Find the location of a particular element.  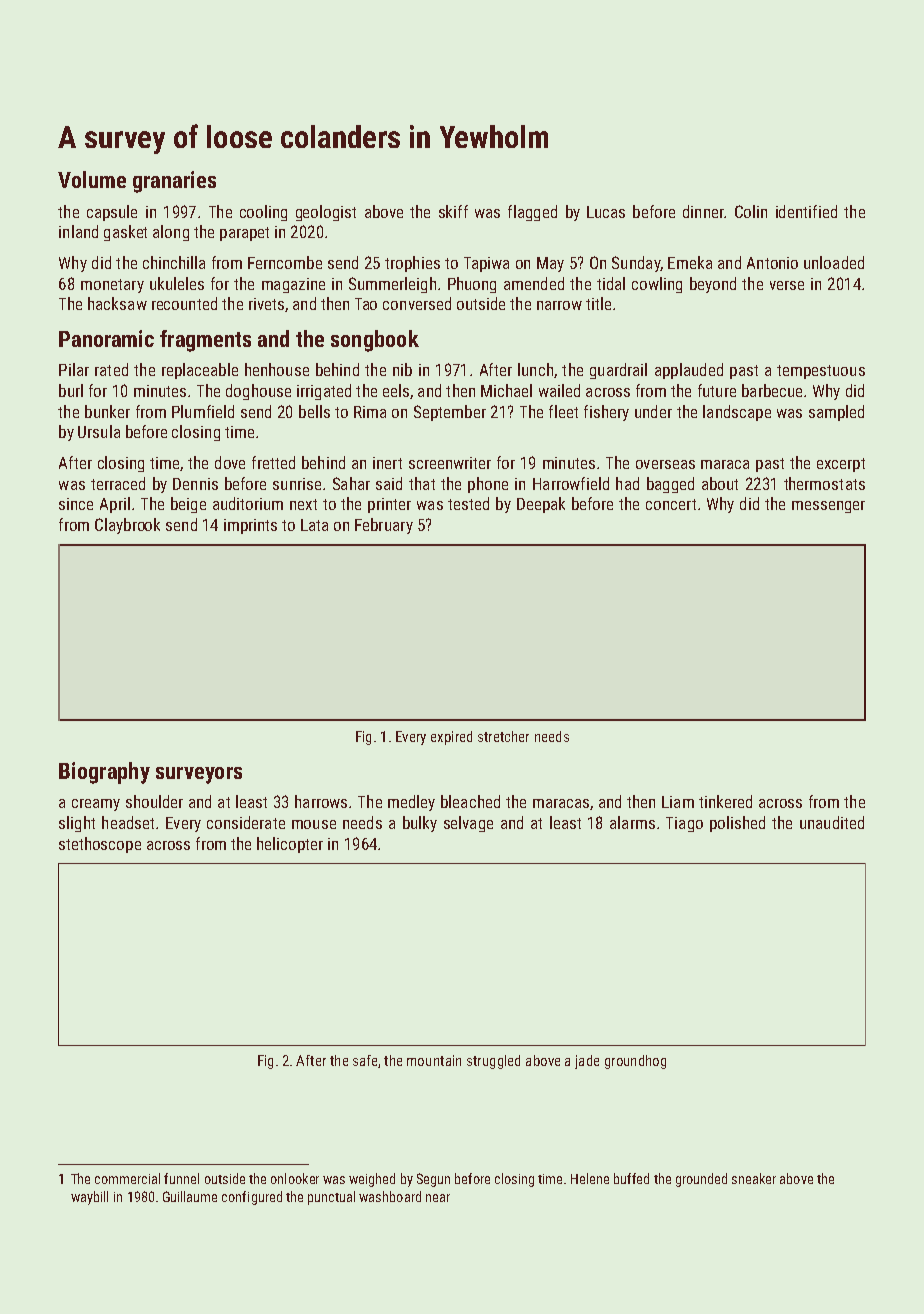

identified is located at coordinates (806, 211).
